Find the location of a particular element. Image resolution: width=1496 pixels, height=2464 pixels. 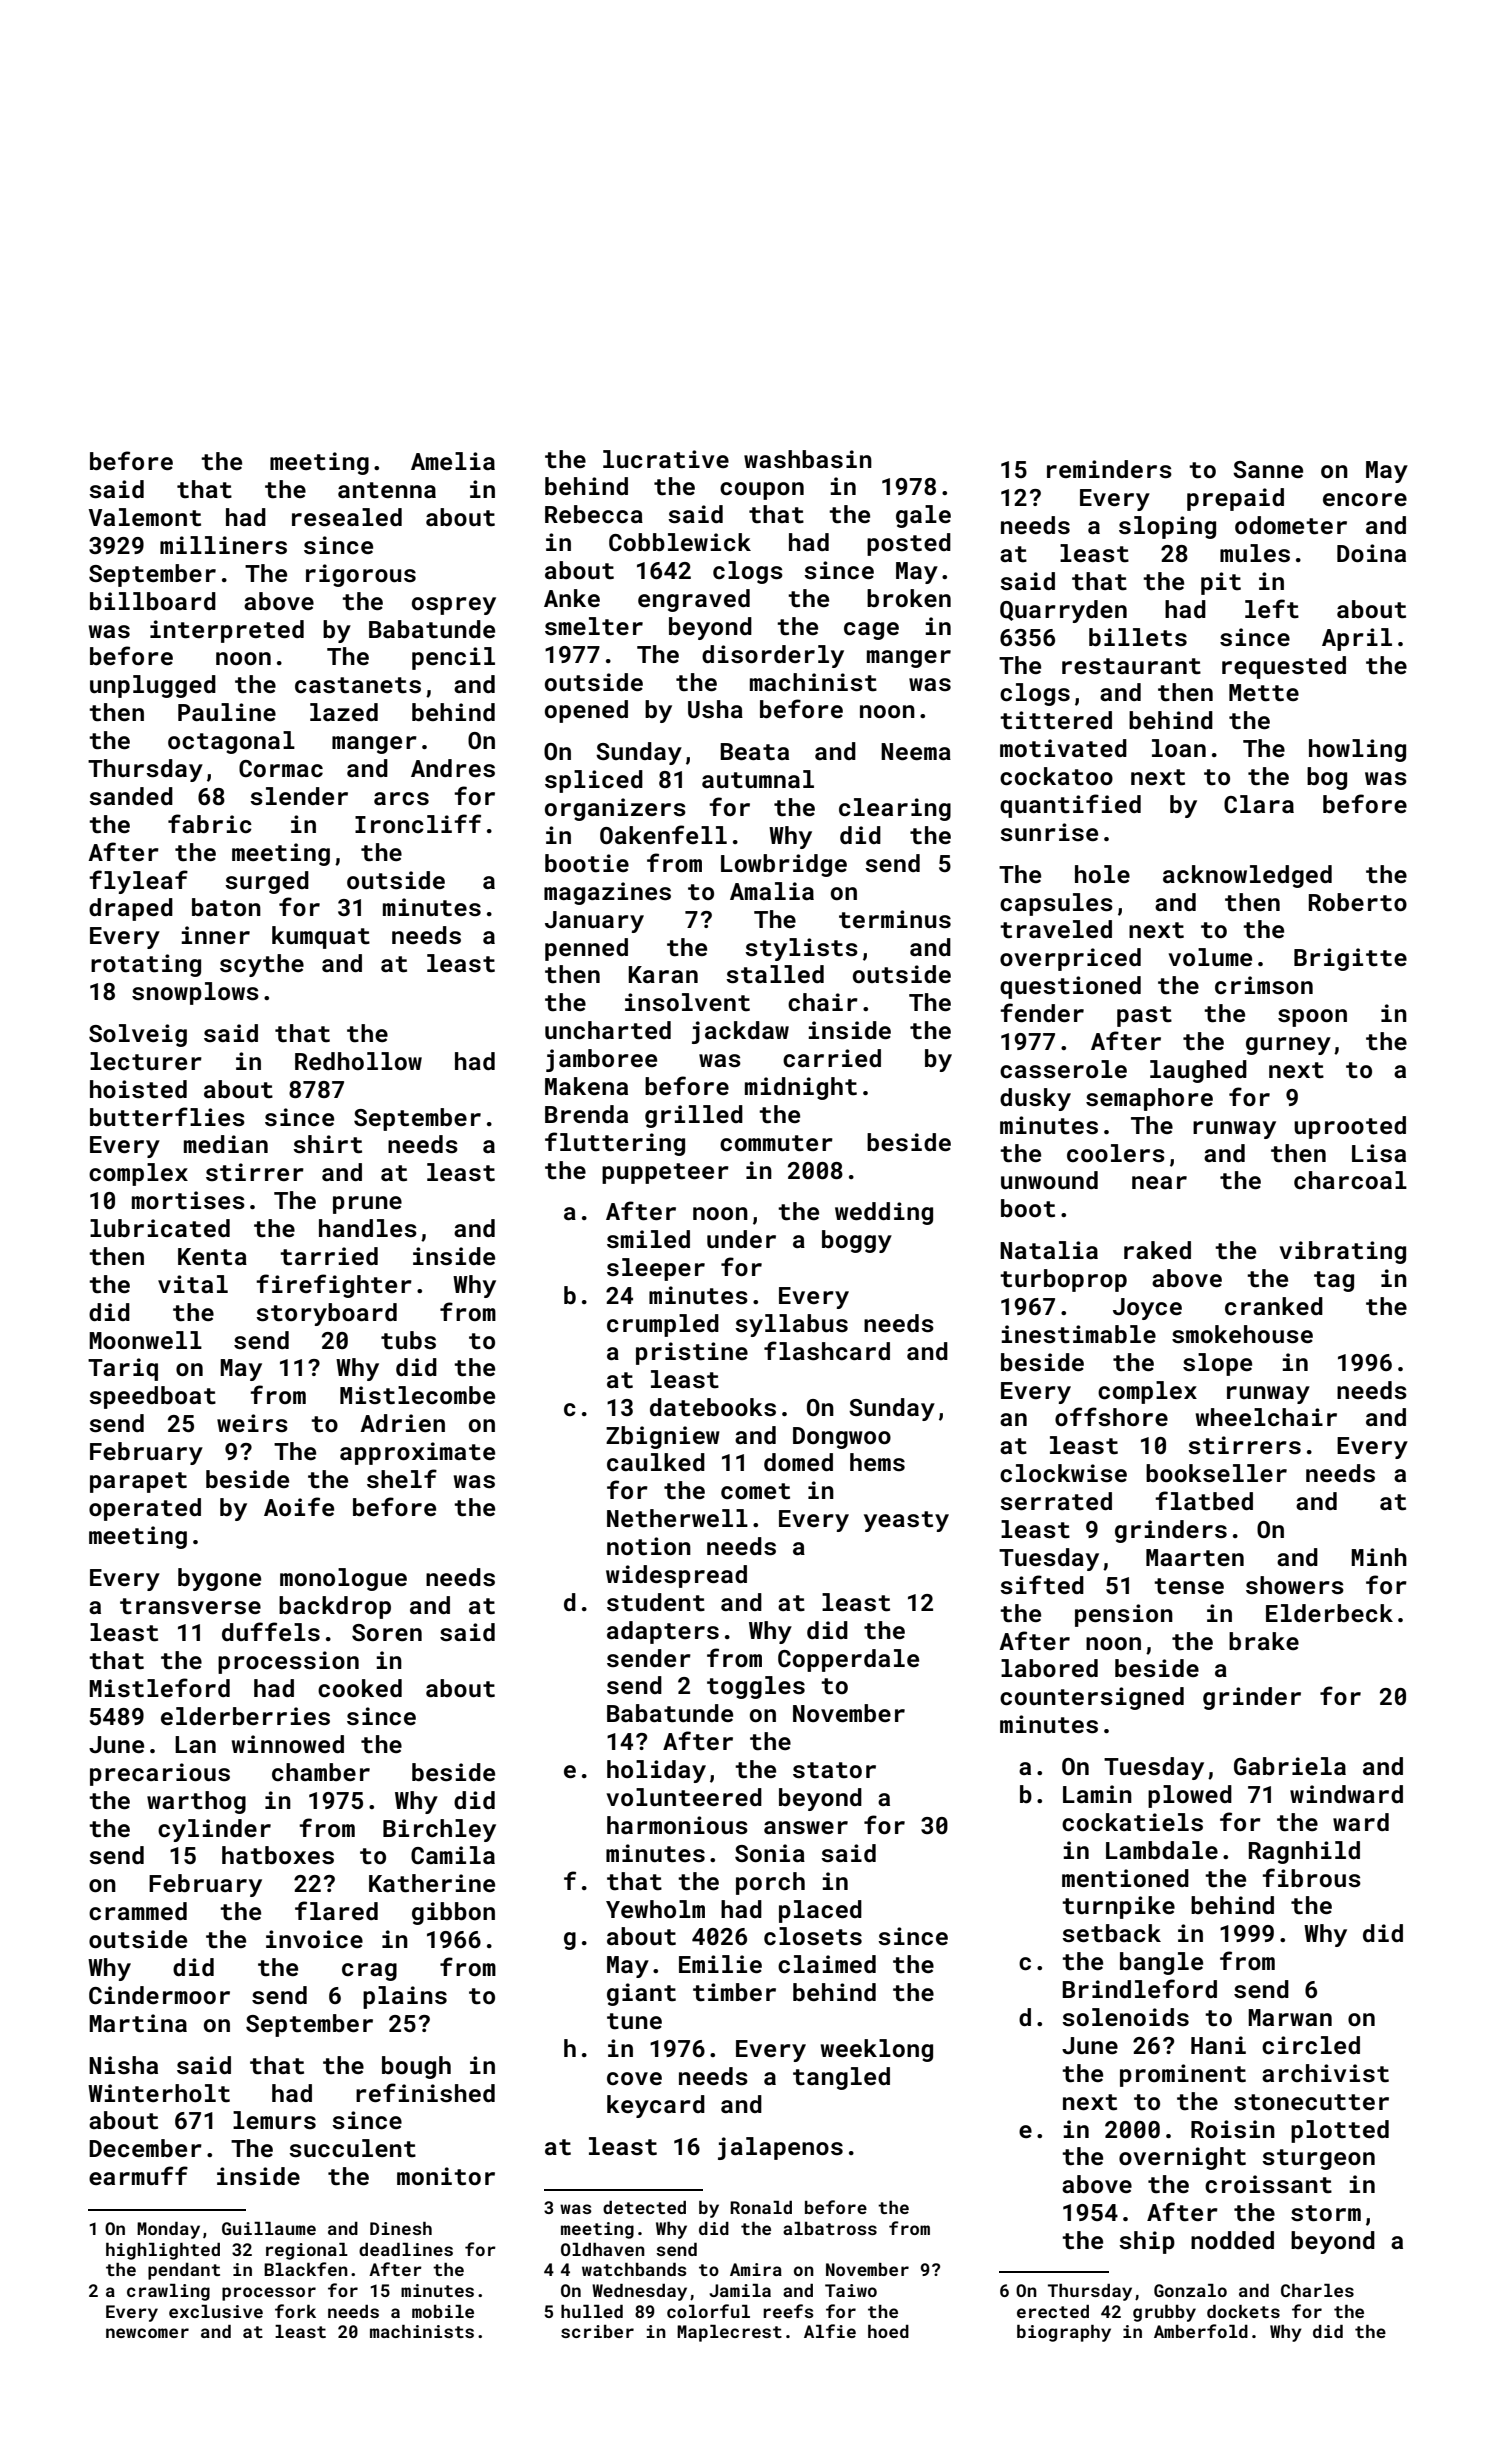

Lisa is located at coordinates (1379, 1153).
